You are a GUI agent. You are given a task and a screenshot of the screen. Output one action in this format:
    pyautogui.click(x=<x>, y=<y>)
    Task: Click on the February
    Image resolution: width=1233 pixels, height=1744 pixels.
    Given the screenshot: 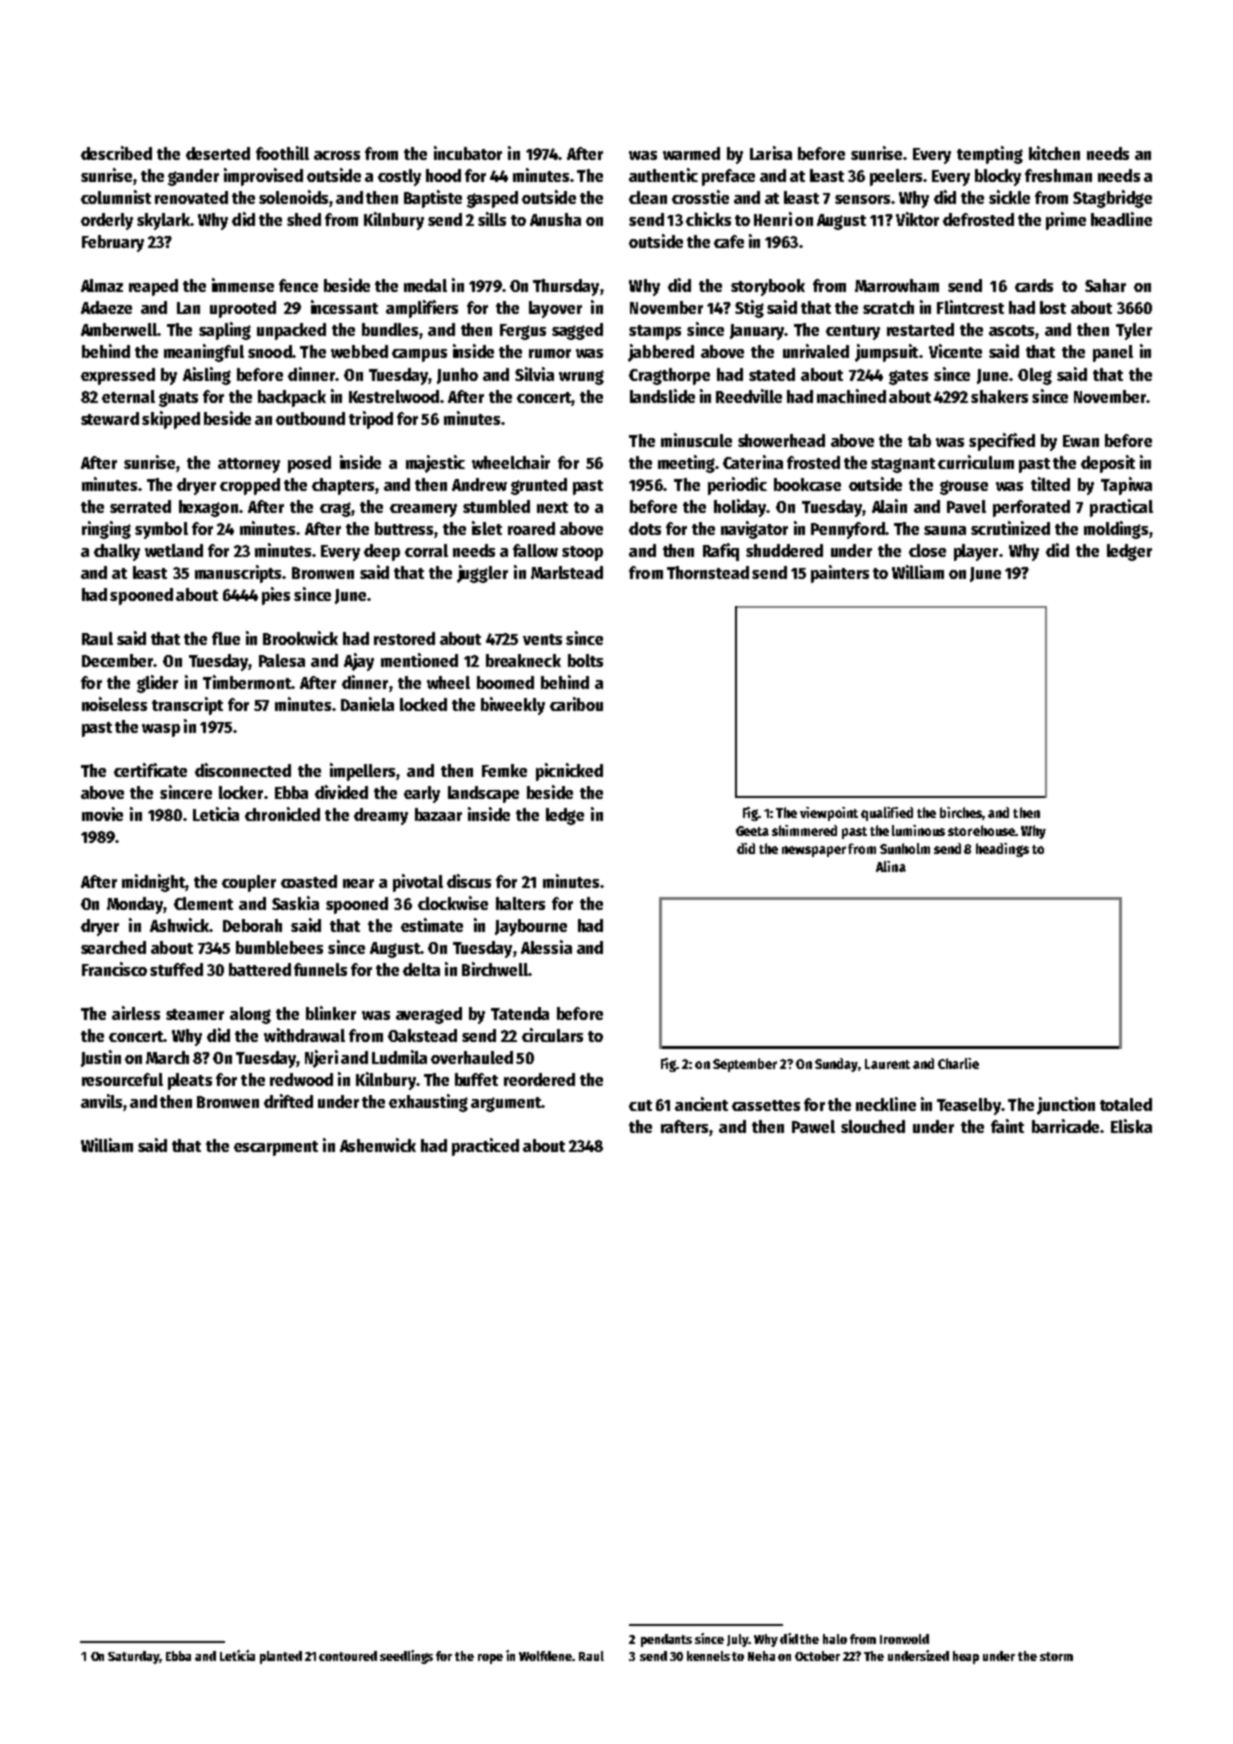 What is the action you would take?
    pyautogui.click(x=113, y=243)
